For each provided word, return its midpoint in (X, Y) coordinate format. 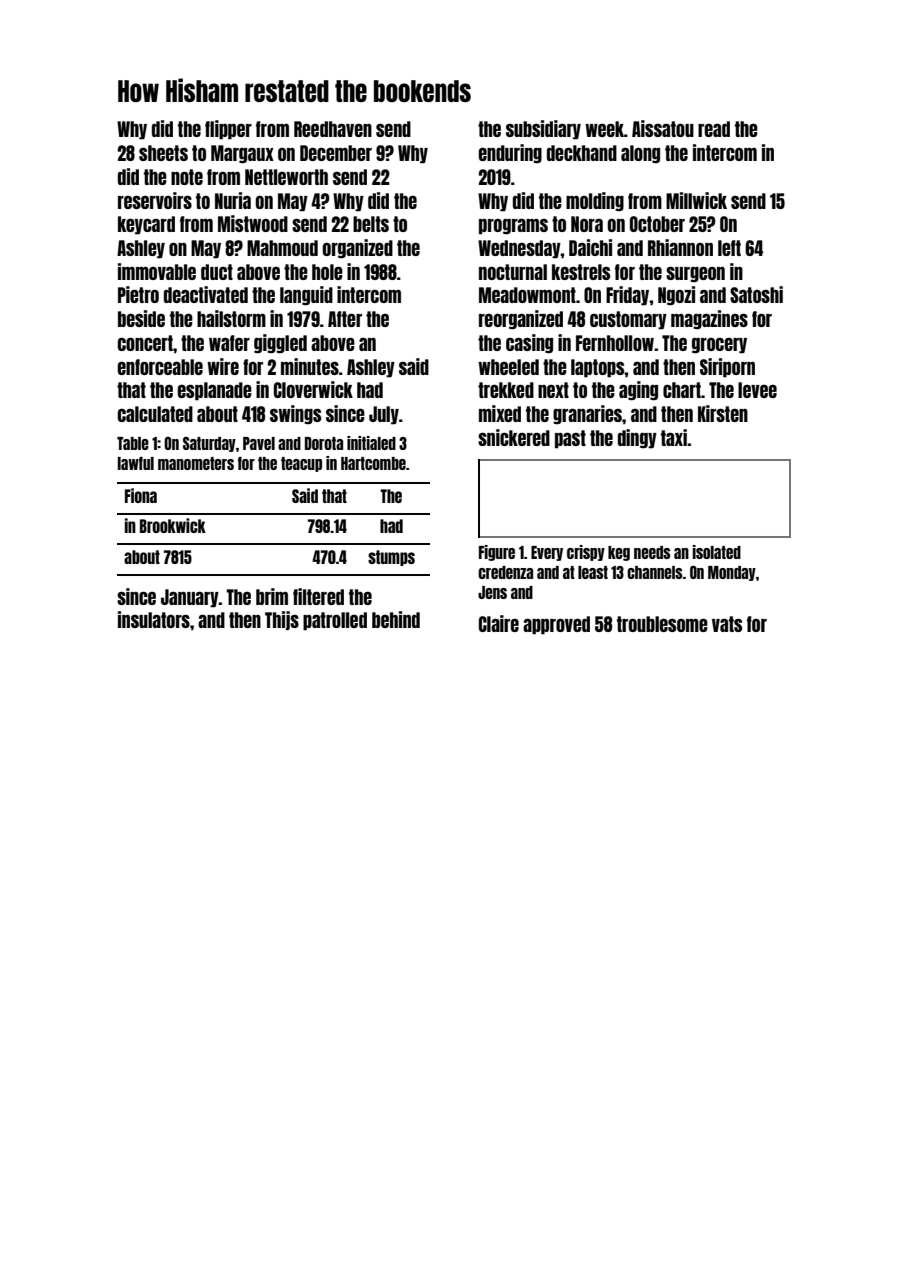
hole (327, 272)
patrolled (335, 621)
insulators (154, 619)
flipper (228, 130)
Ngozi (676, 296)
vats (727, 624)
